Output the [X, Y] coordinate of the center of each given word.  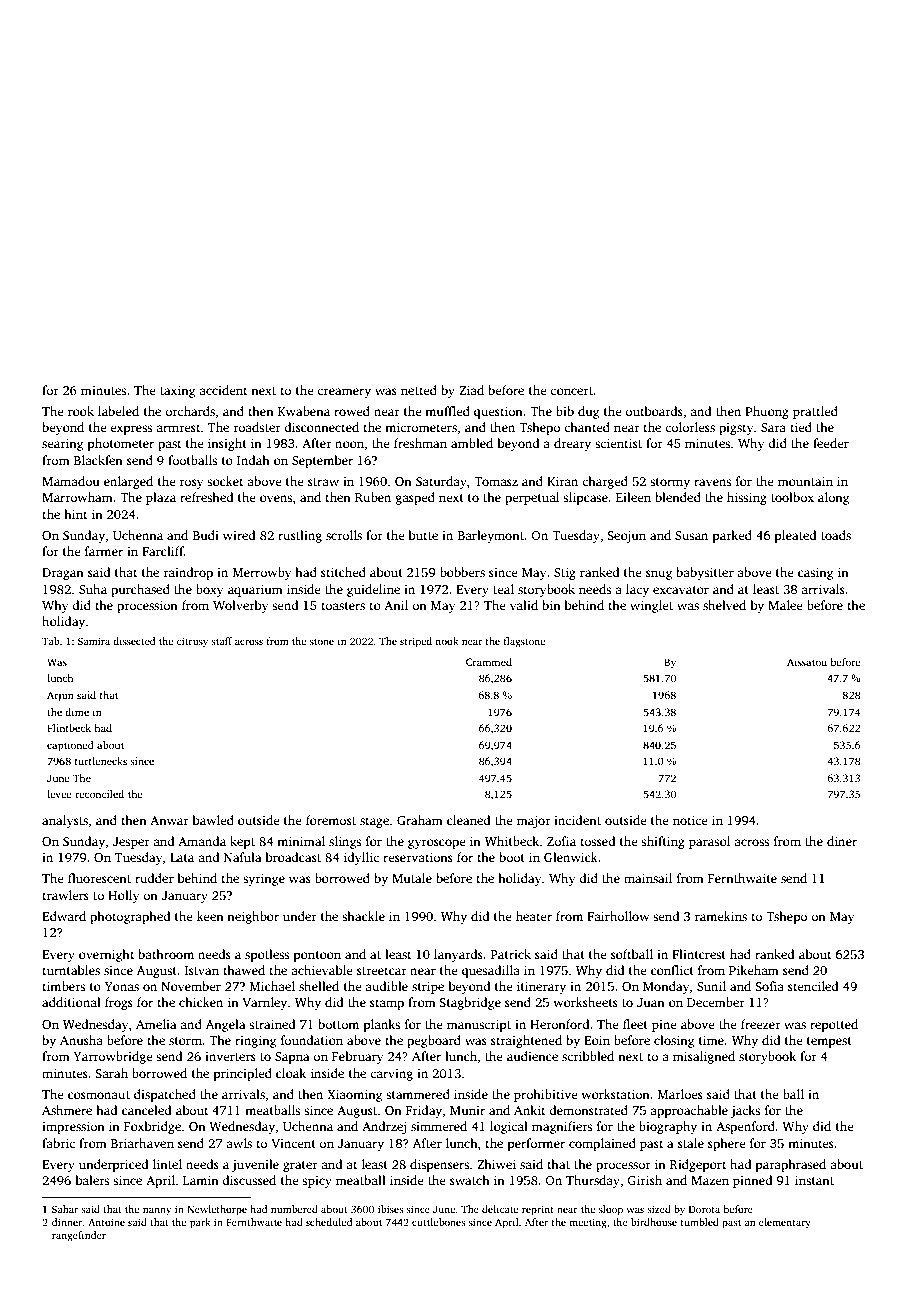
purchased [140, 590]
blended [678, 497]
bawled [213, 820]
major [534, 821]
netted [419, 390]
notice [690, 820]
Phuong [767, 412]
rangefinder [79, 1236]
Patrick [511, 954]
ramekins [721, 916]
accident [223, 390]
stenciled [813, 986]
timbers [64, 986]
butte [423, 535]
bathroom [166, 954]
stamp [387, 1004]
